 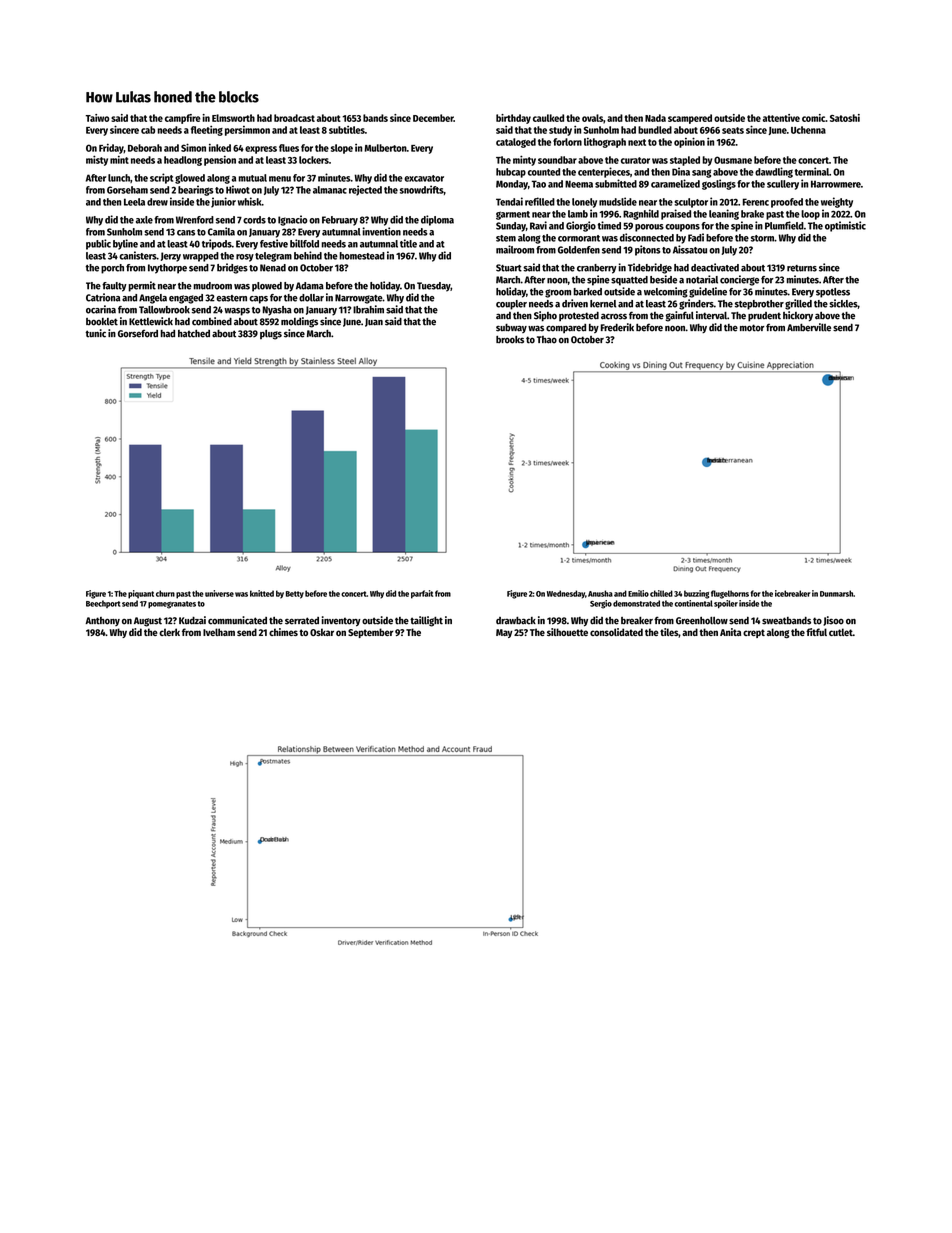 I want to click on telegram, so click(x=273, y=257).
